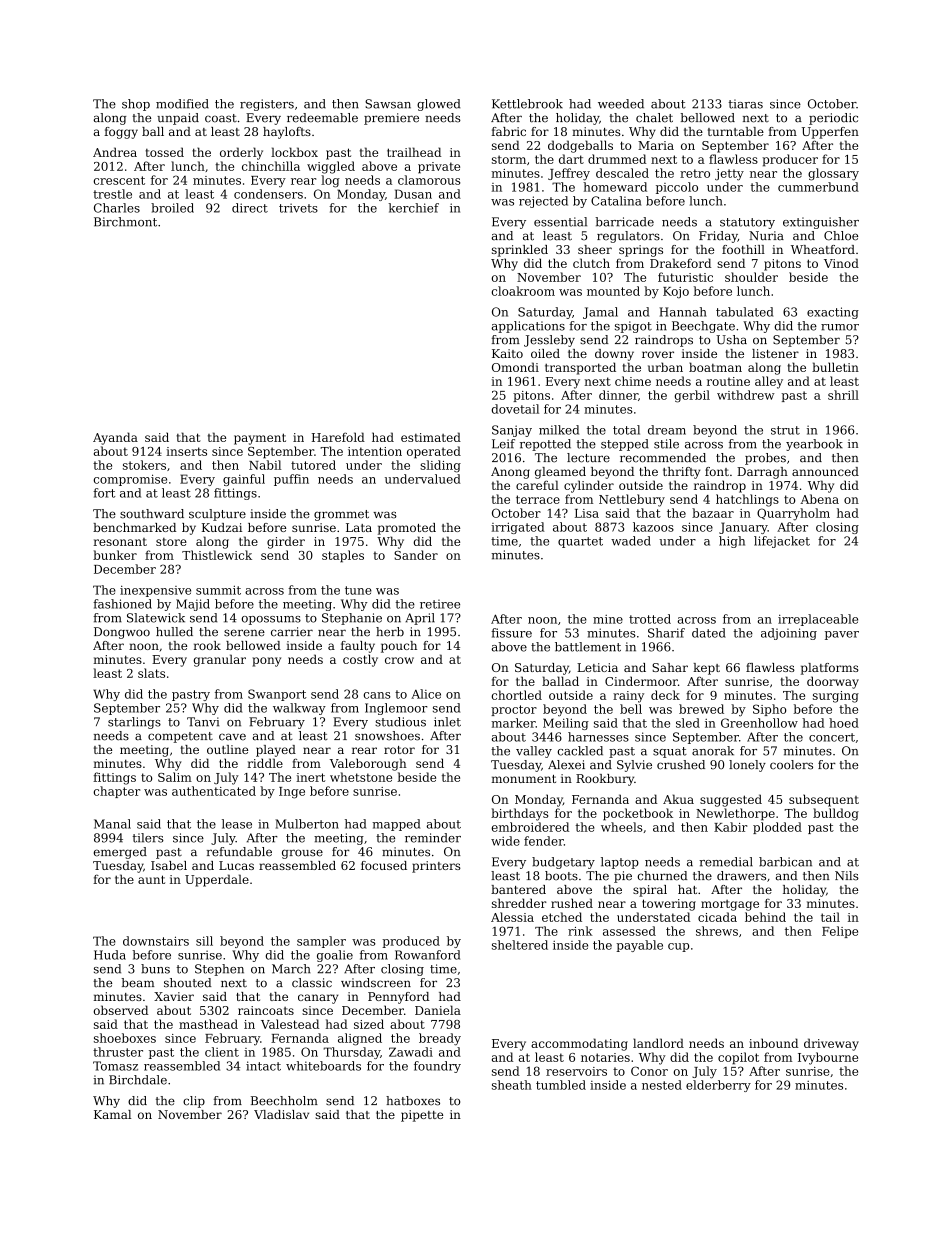  What do you see at coordinates (121, 133) in the screenshot?
I see `foggy` at bounding box center [121, 133].
